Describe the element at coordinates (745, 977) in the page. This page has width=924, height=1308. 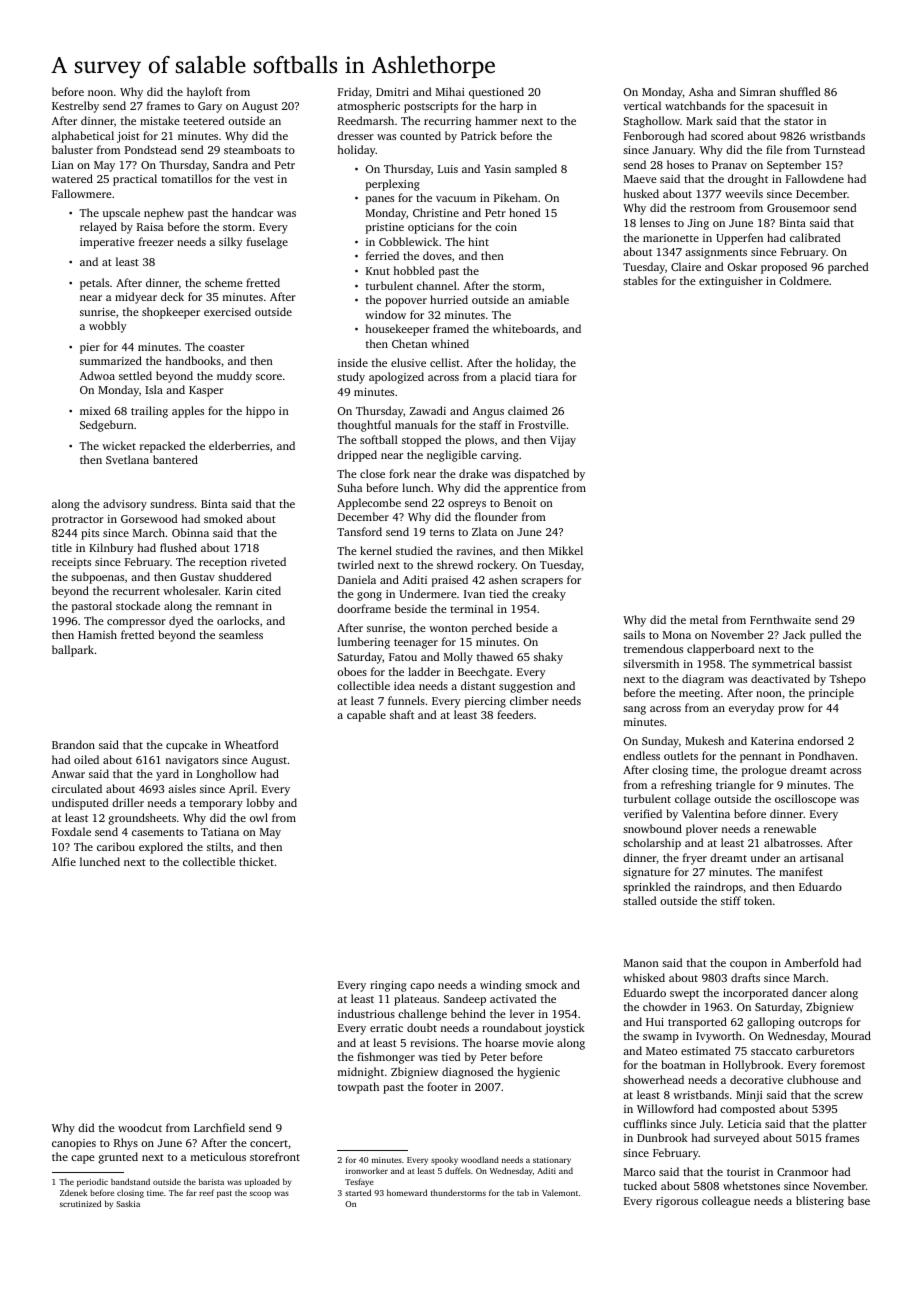
I see `drafts` at that location.
